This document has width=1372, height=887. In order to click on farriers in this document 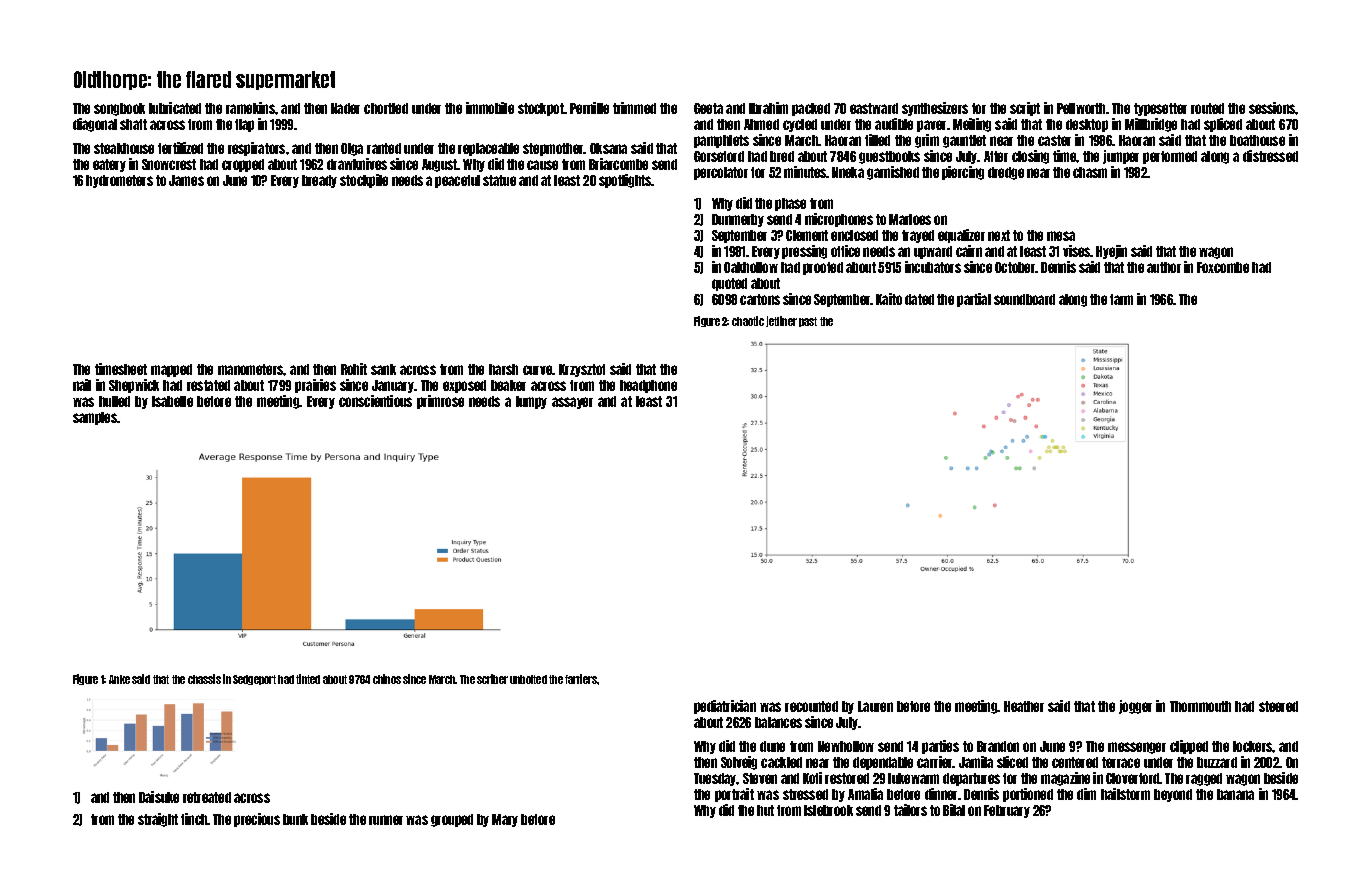, I will do `click(581, 679)`.
